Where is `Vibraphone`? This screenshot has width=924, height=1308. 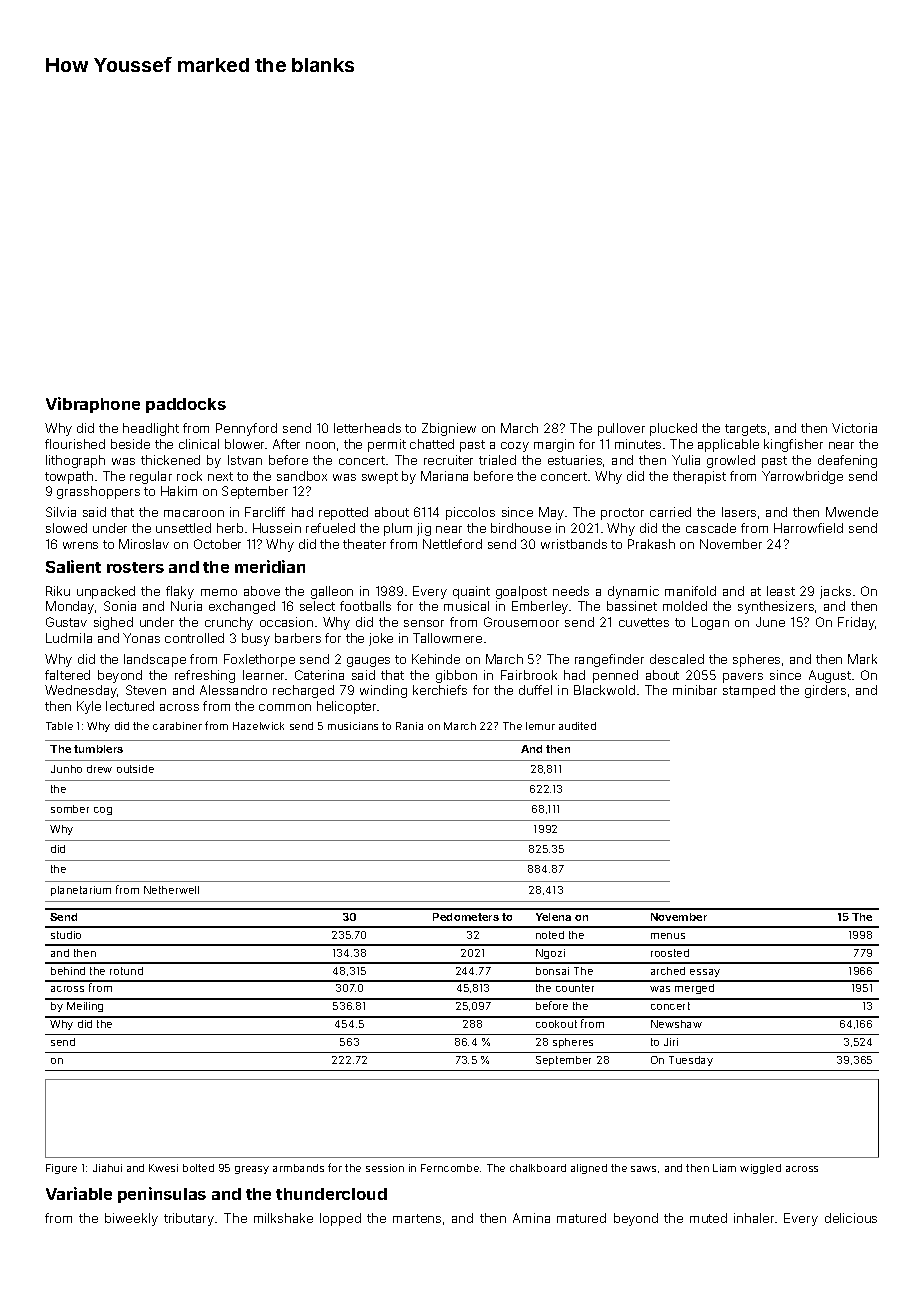 Vibraphone is located at coordinates (93, 405).
